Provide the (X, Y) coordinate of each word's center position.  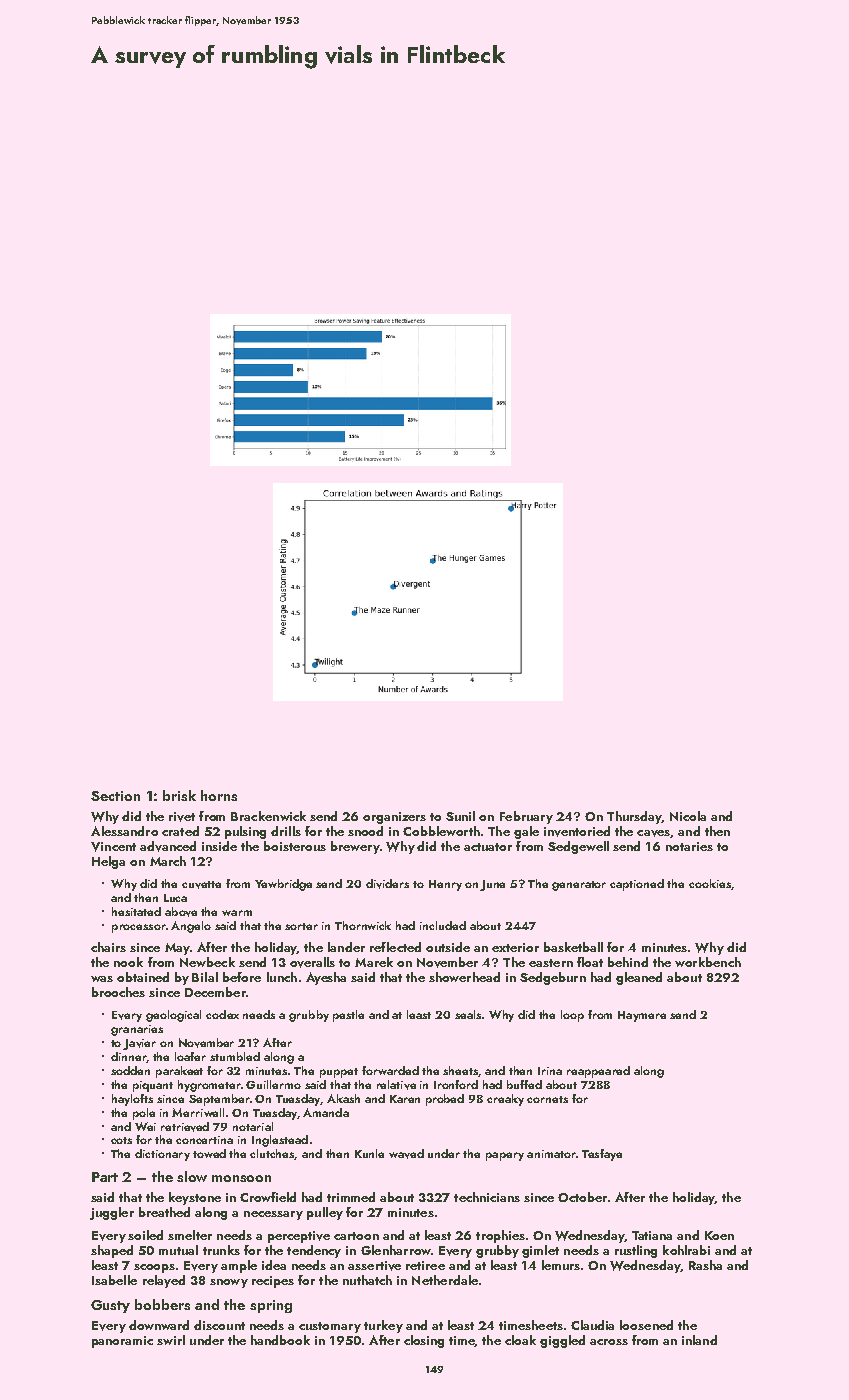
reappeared (598, 1072)
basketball (573, 947)
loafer (190, 1056)
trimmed (351, 1197)
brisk (179, 795)
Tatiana (652, 1235)
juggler (112, 1213)
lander (346, 947)
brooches (118, 992)
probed (445, 1100)
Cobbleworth (441, 831)
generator (579, 886)
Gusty (110, 1306)
